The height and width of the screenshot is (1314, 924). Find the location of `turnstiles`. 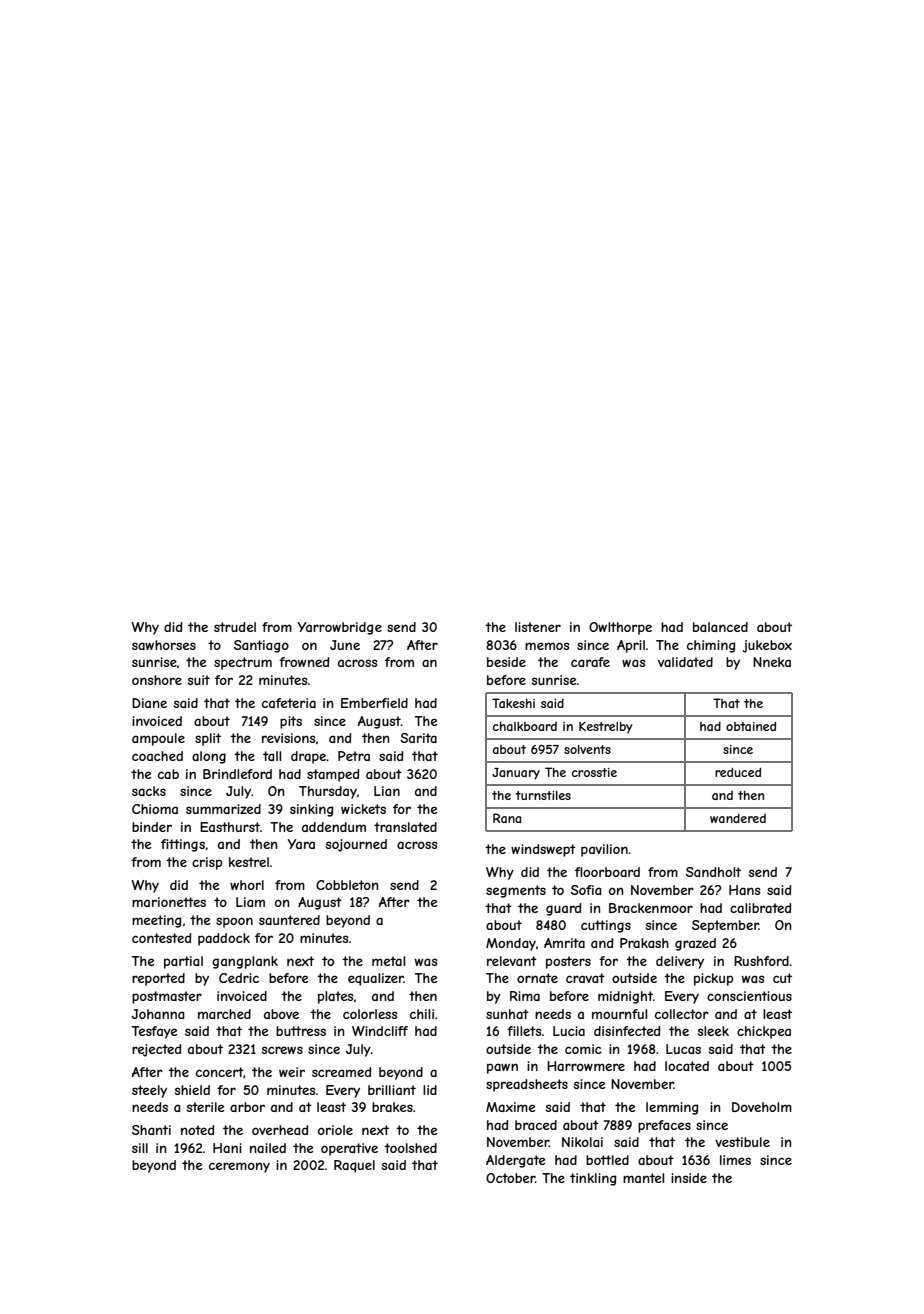

turnstiles is located at coordinates (543, 795).
